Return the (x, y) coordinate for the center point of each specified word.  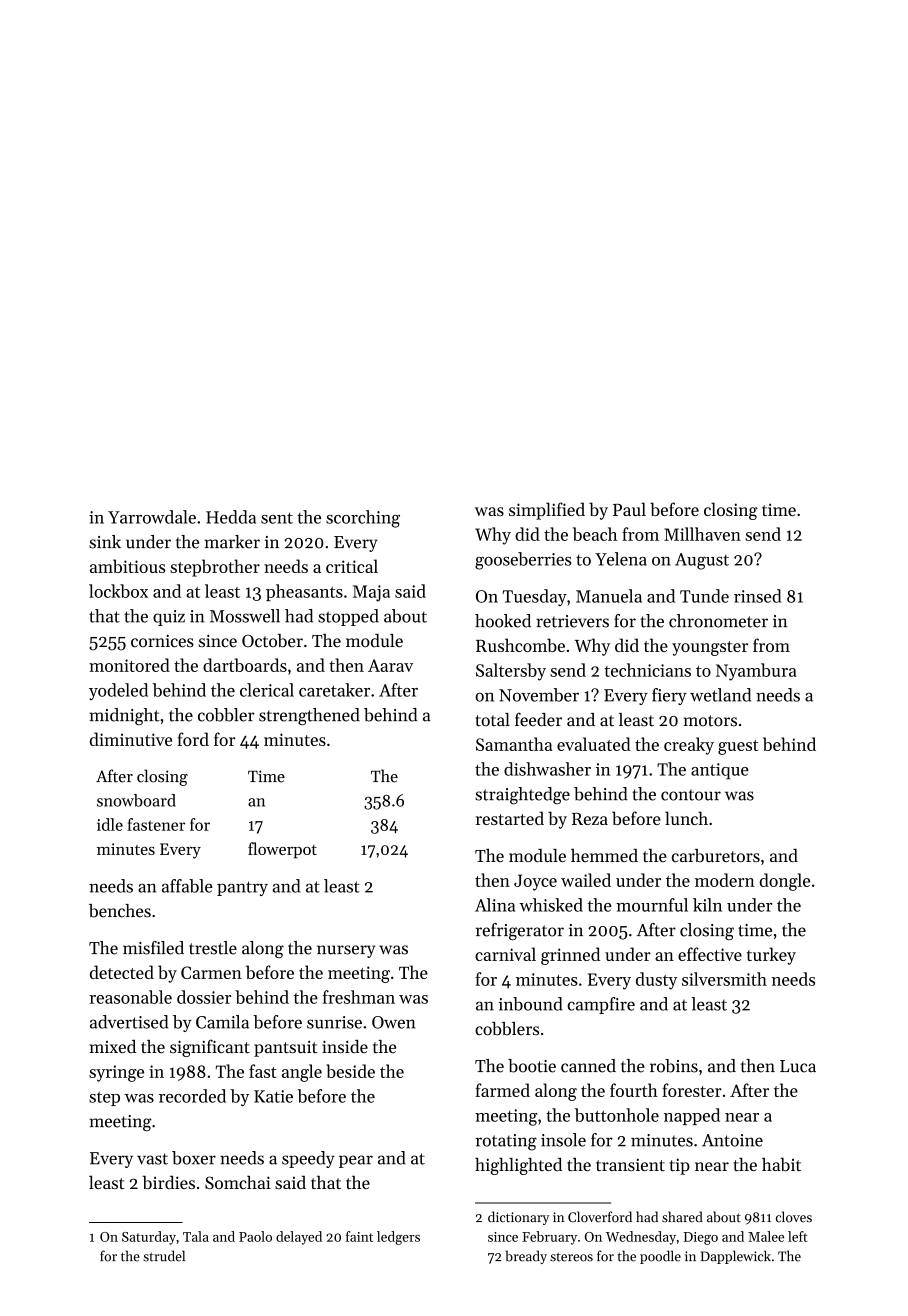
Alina (495, 905)
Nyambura (756, 672)
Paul (629, 509)
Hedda (231, 517)
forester (692, 1090)
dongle (784, 882)
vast (152, 1159)
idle (110, 824)
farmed (502, 1090)
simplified (547, 511)
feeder (538, 719)
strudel (164, 1256)
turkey (771, 956)
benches (120, 911)
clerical (267, 690)
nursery (346, 951)
